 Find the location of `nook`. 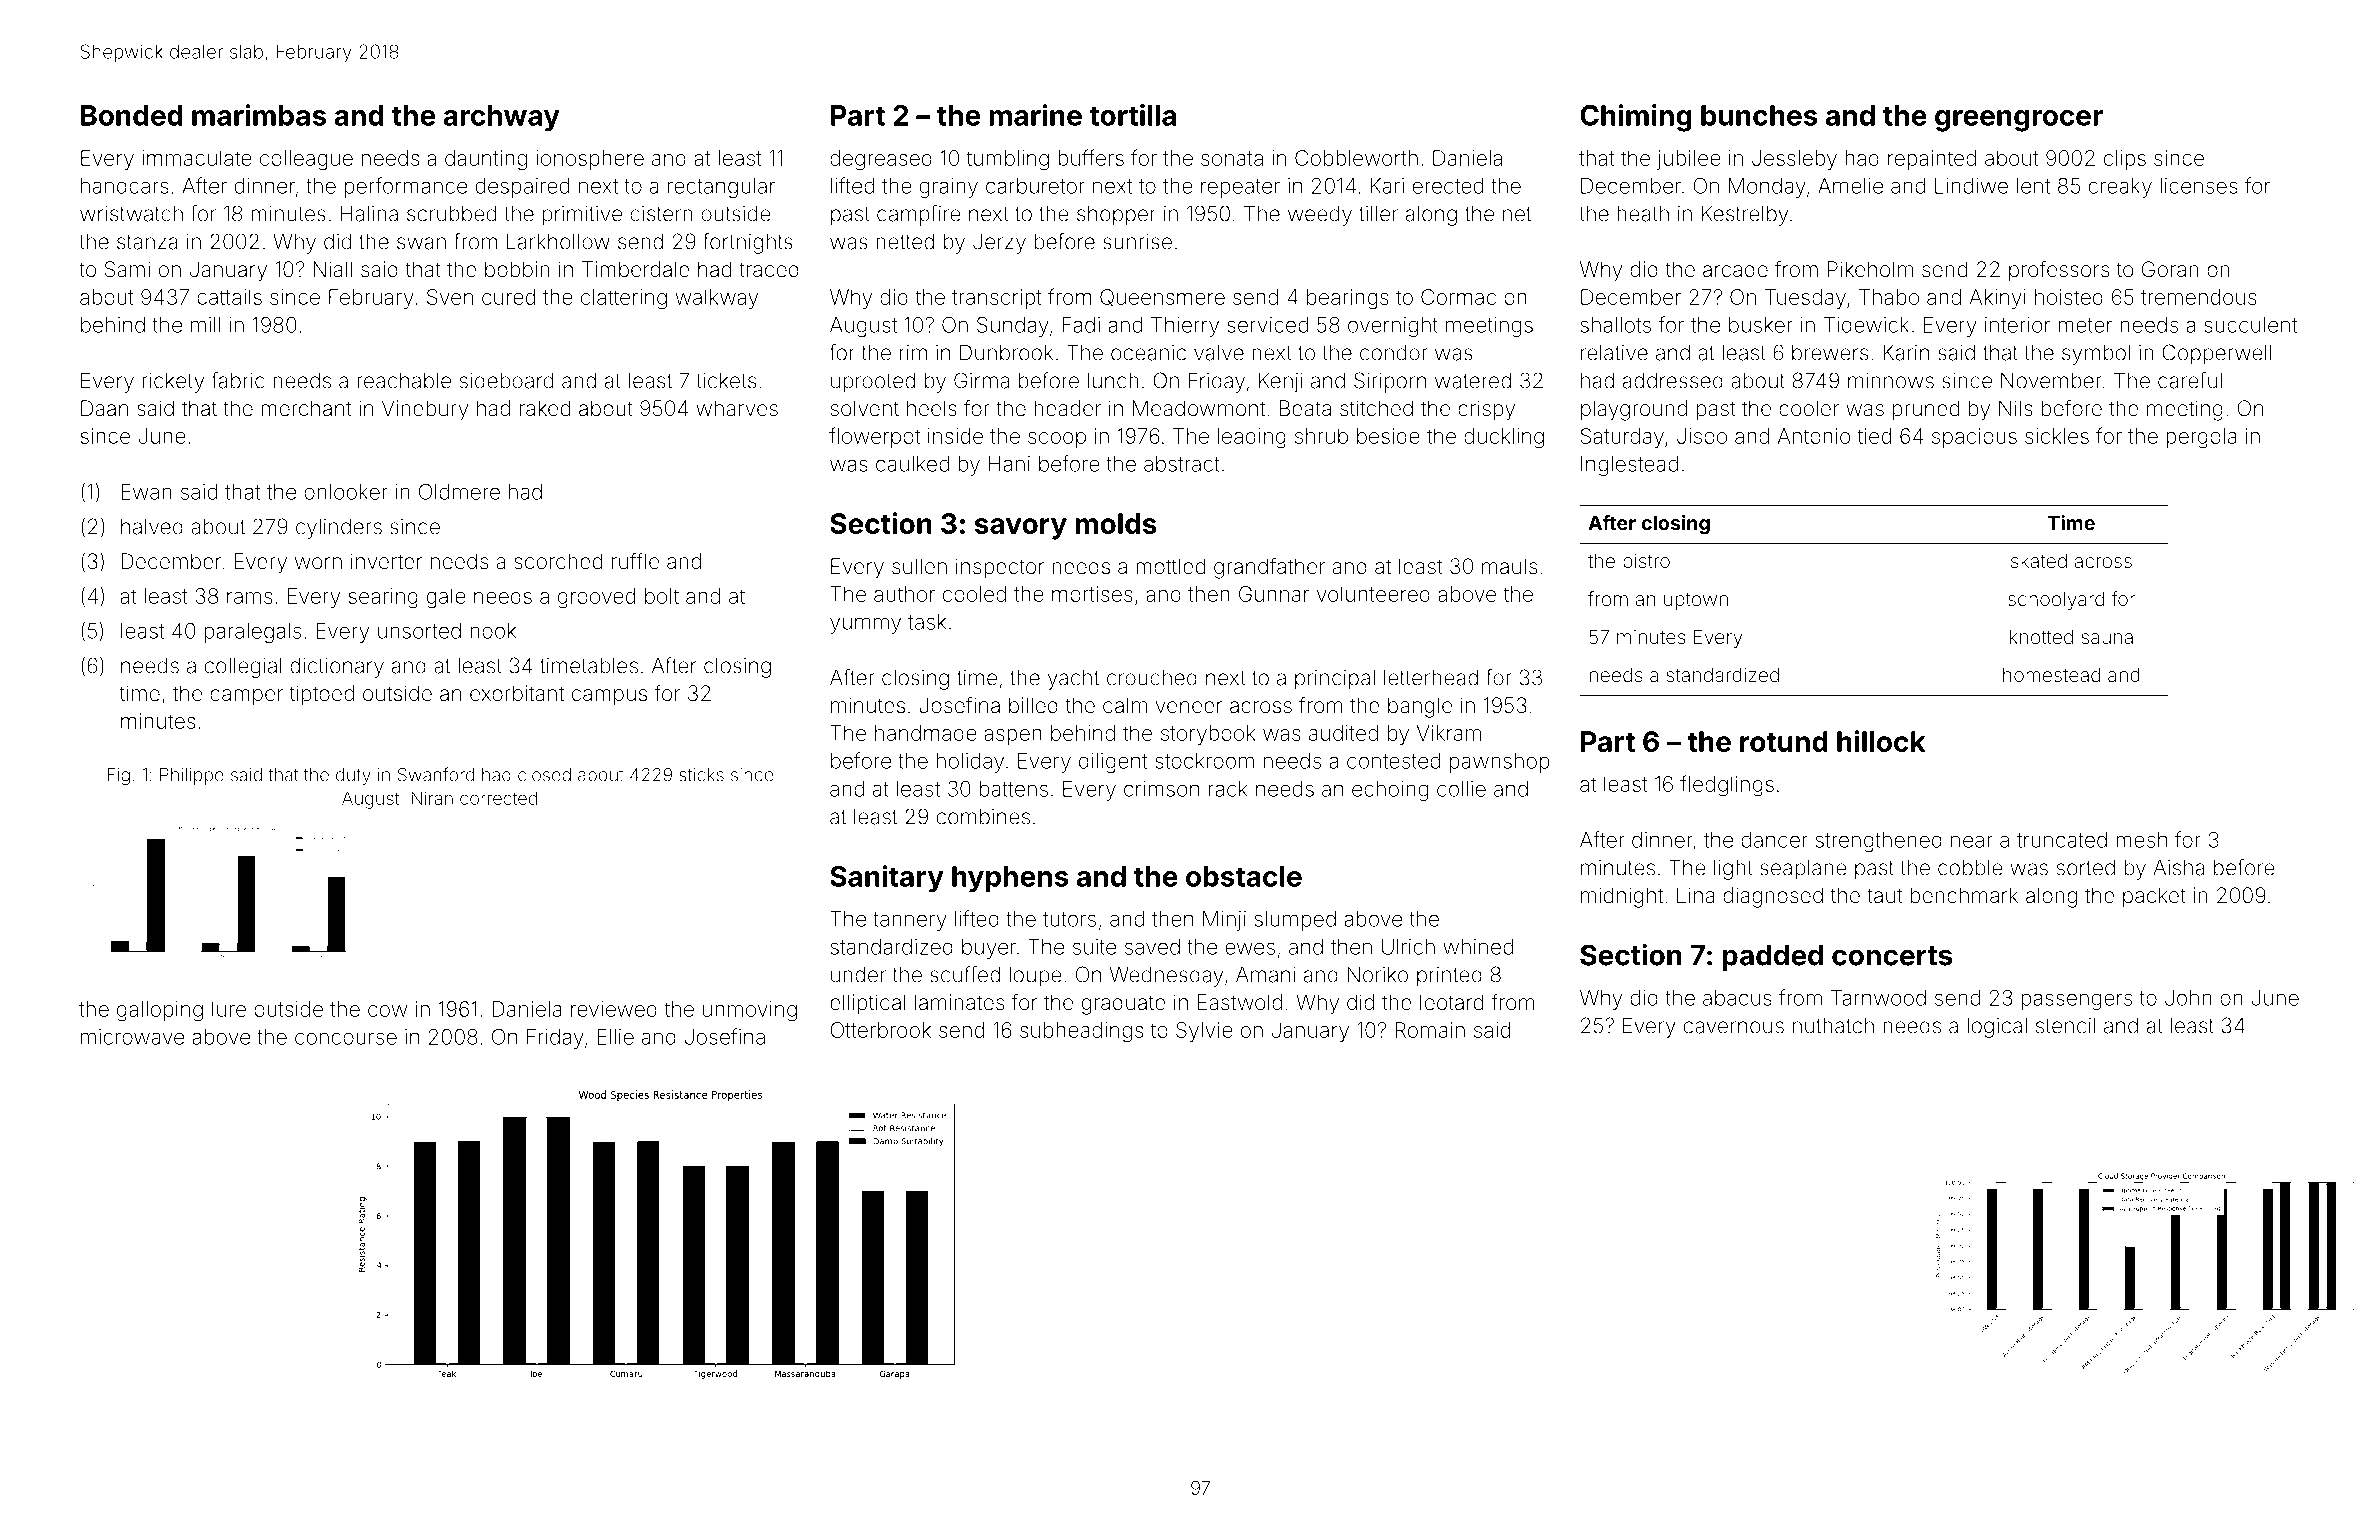

nook is located at coordinates (493, 631).
